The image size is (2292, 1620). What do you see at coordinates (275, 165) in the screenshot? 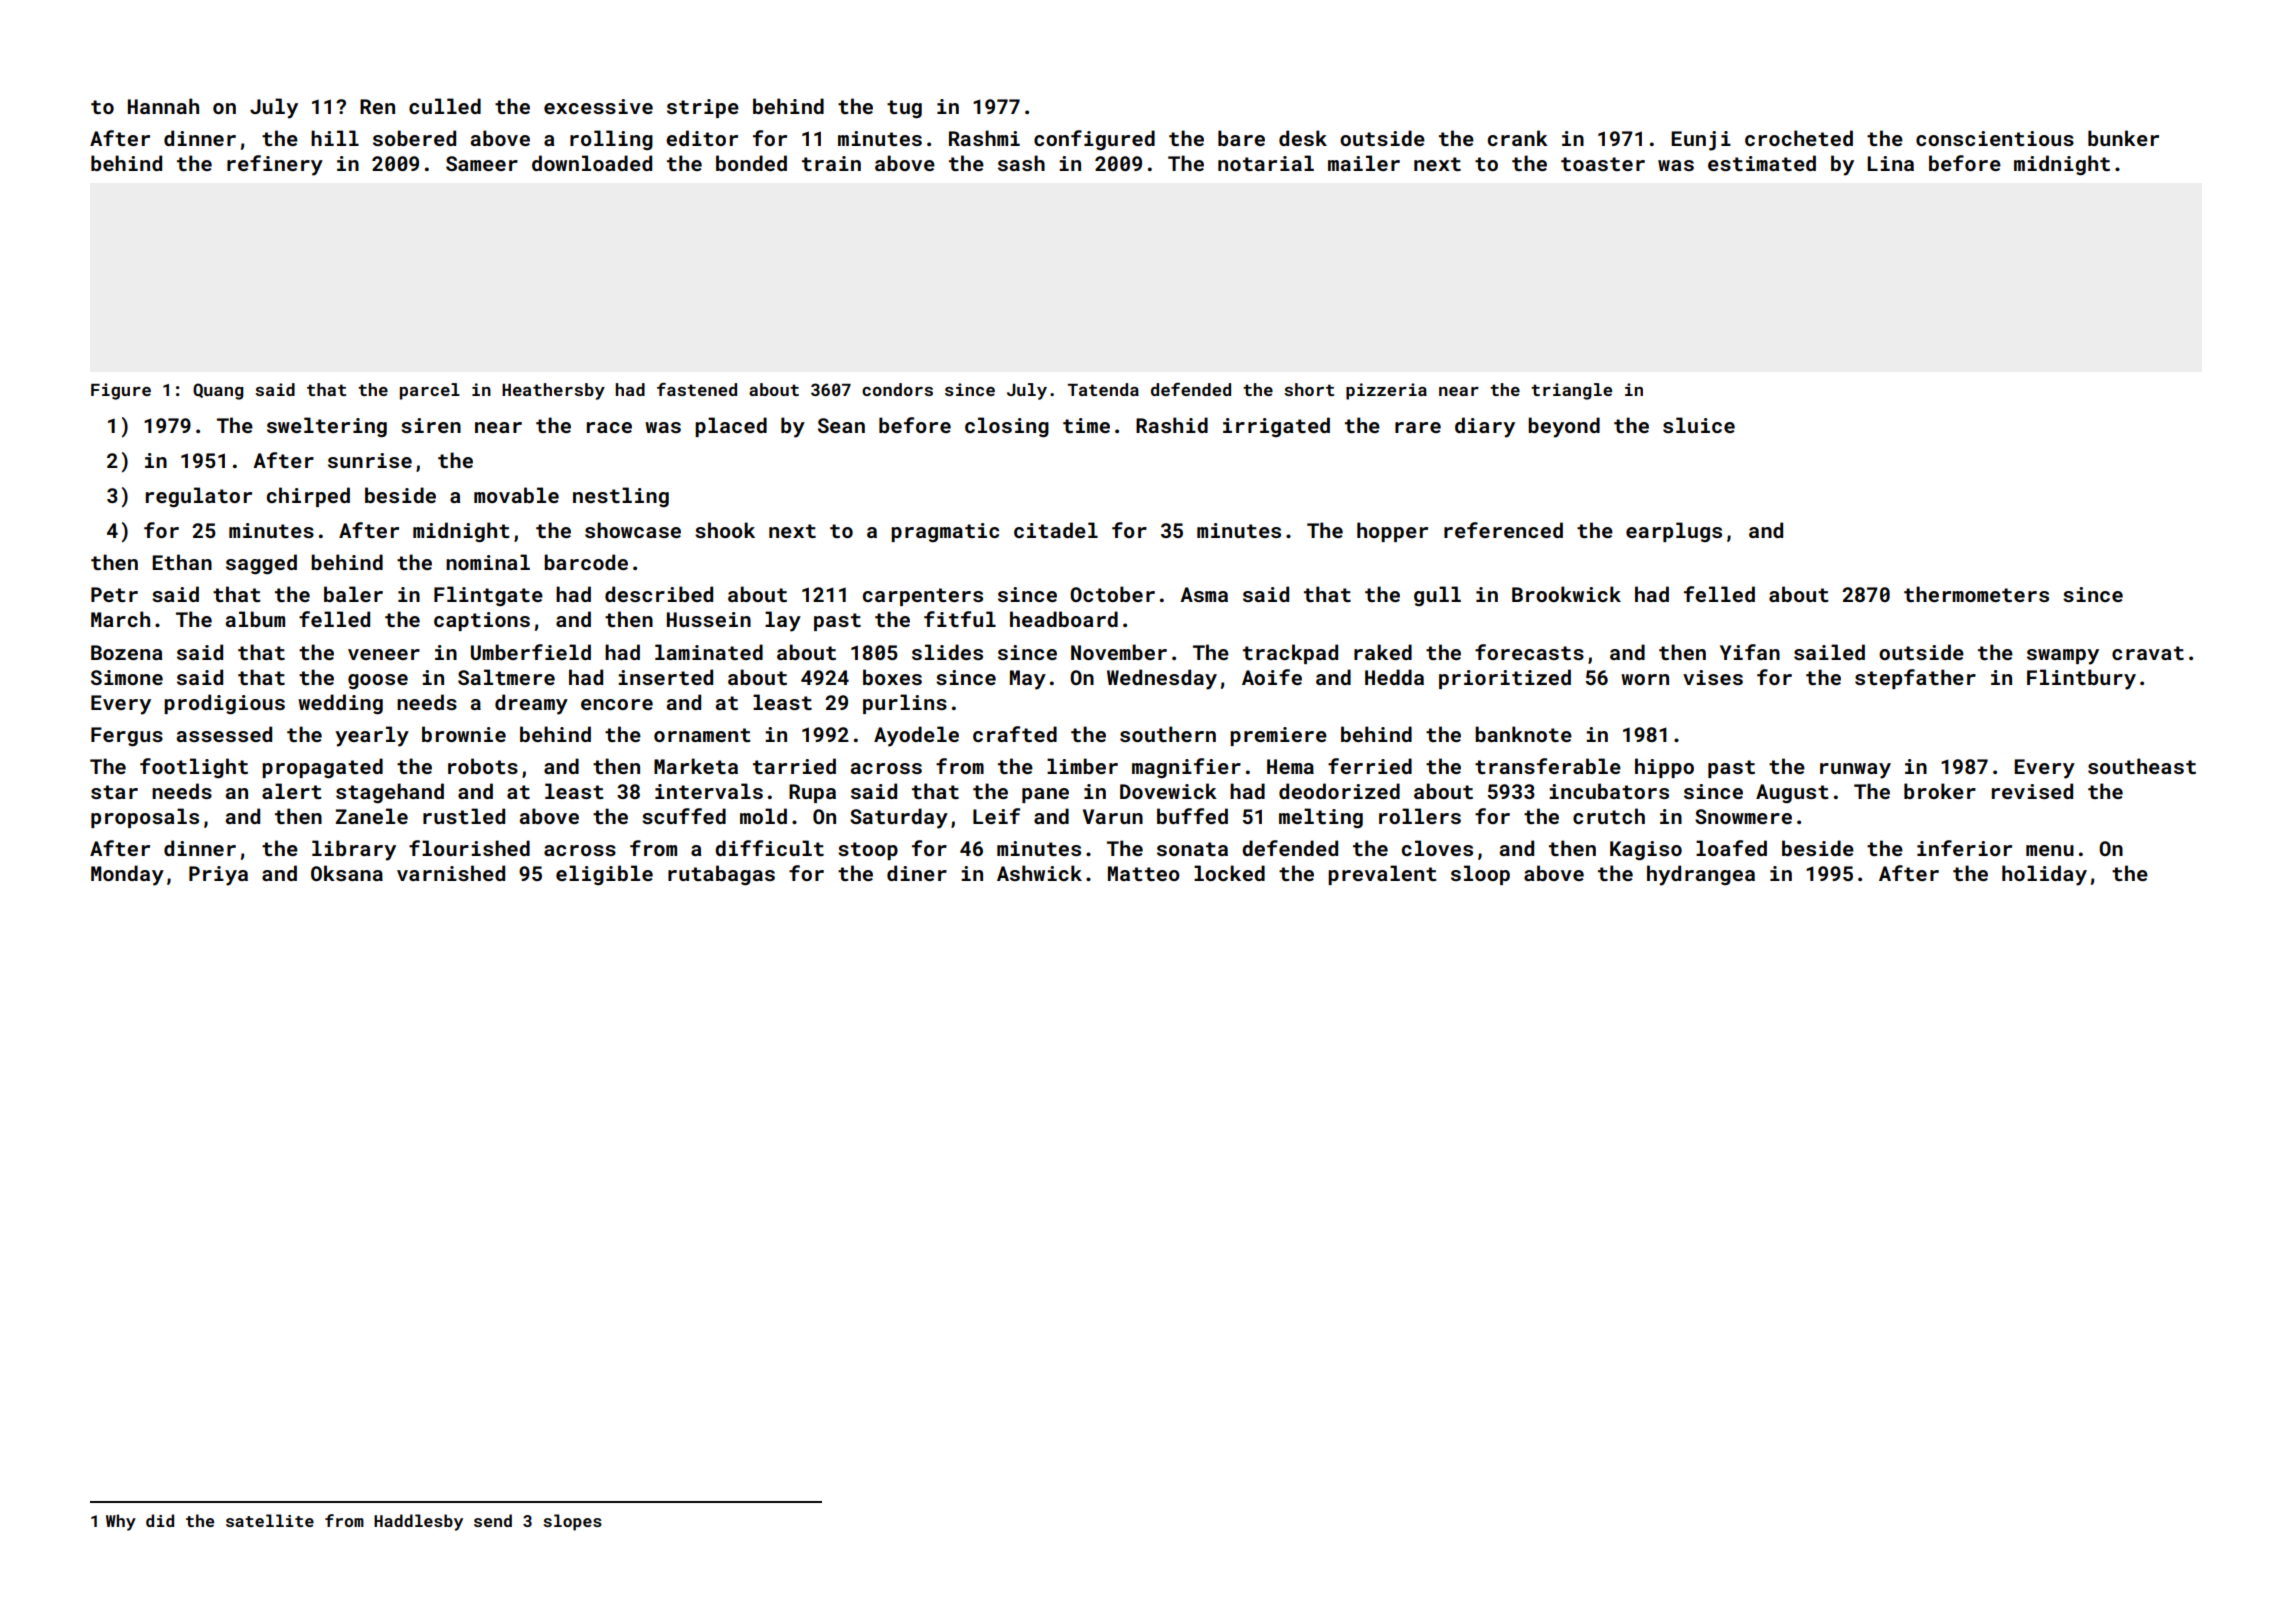
I see `refinery` at bounding box center [275, 165].
